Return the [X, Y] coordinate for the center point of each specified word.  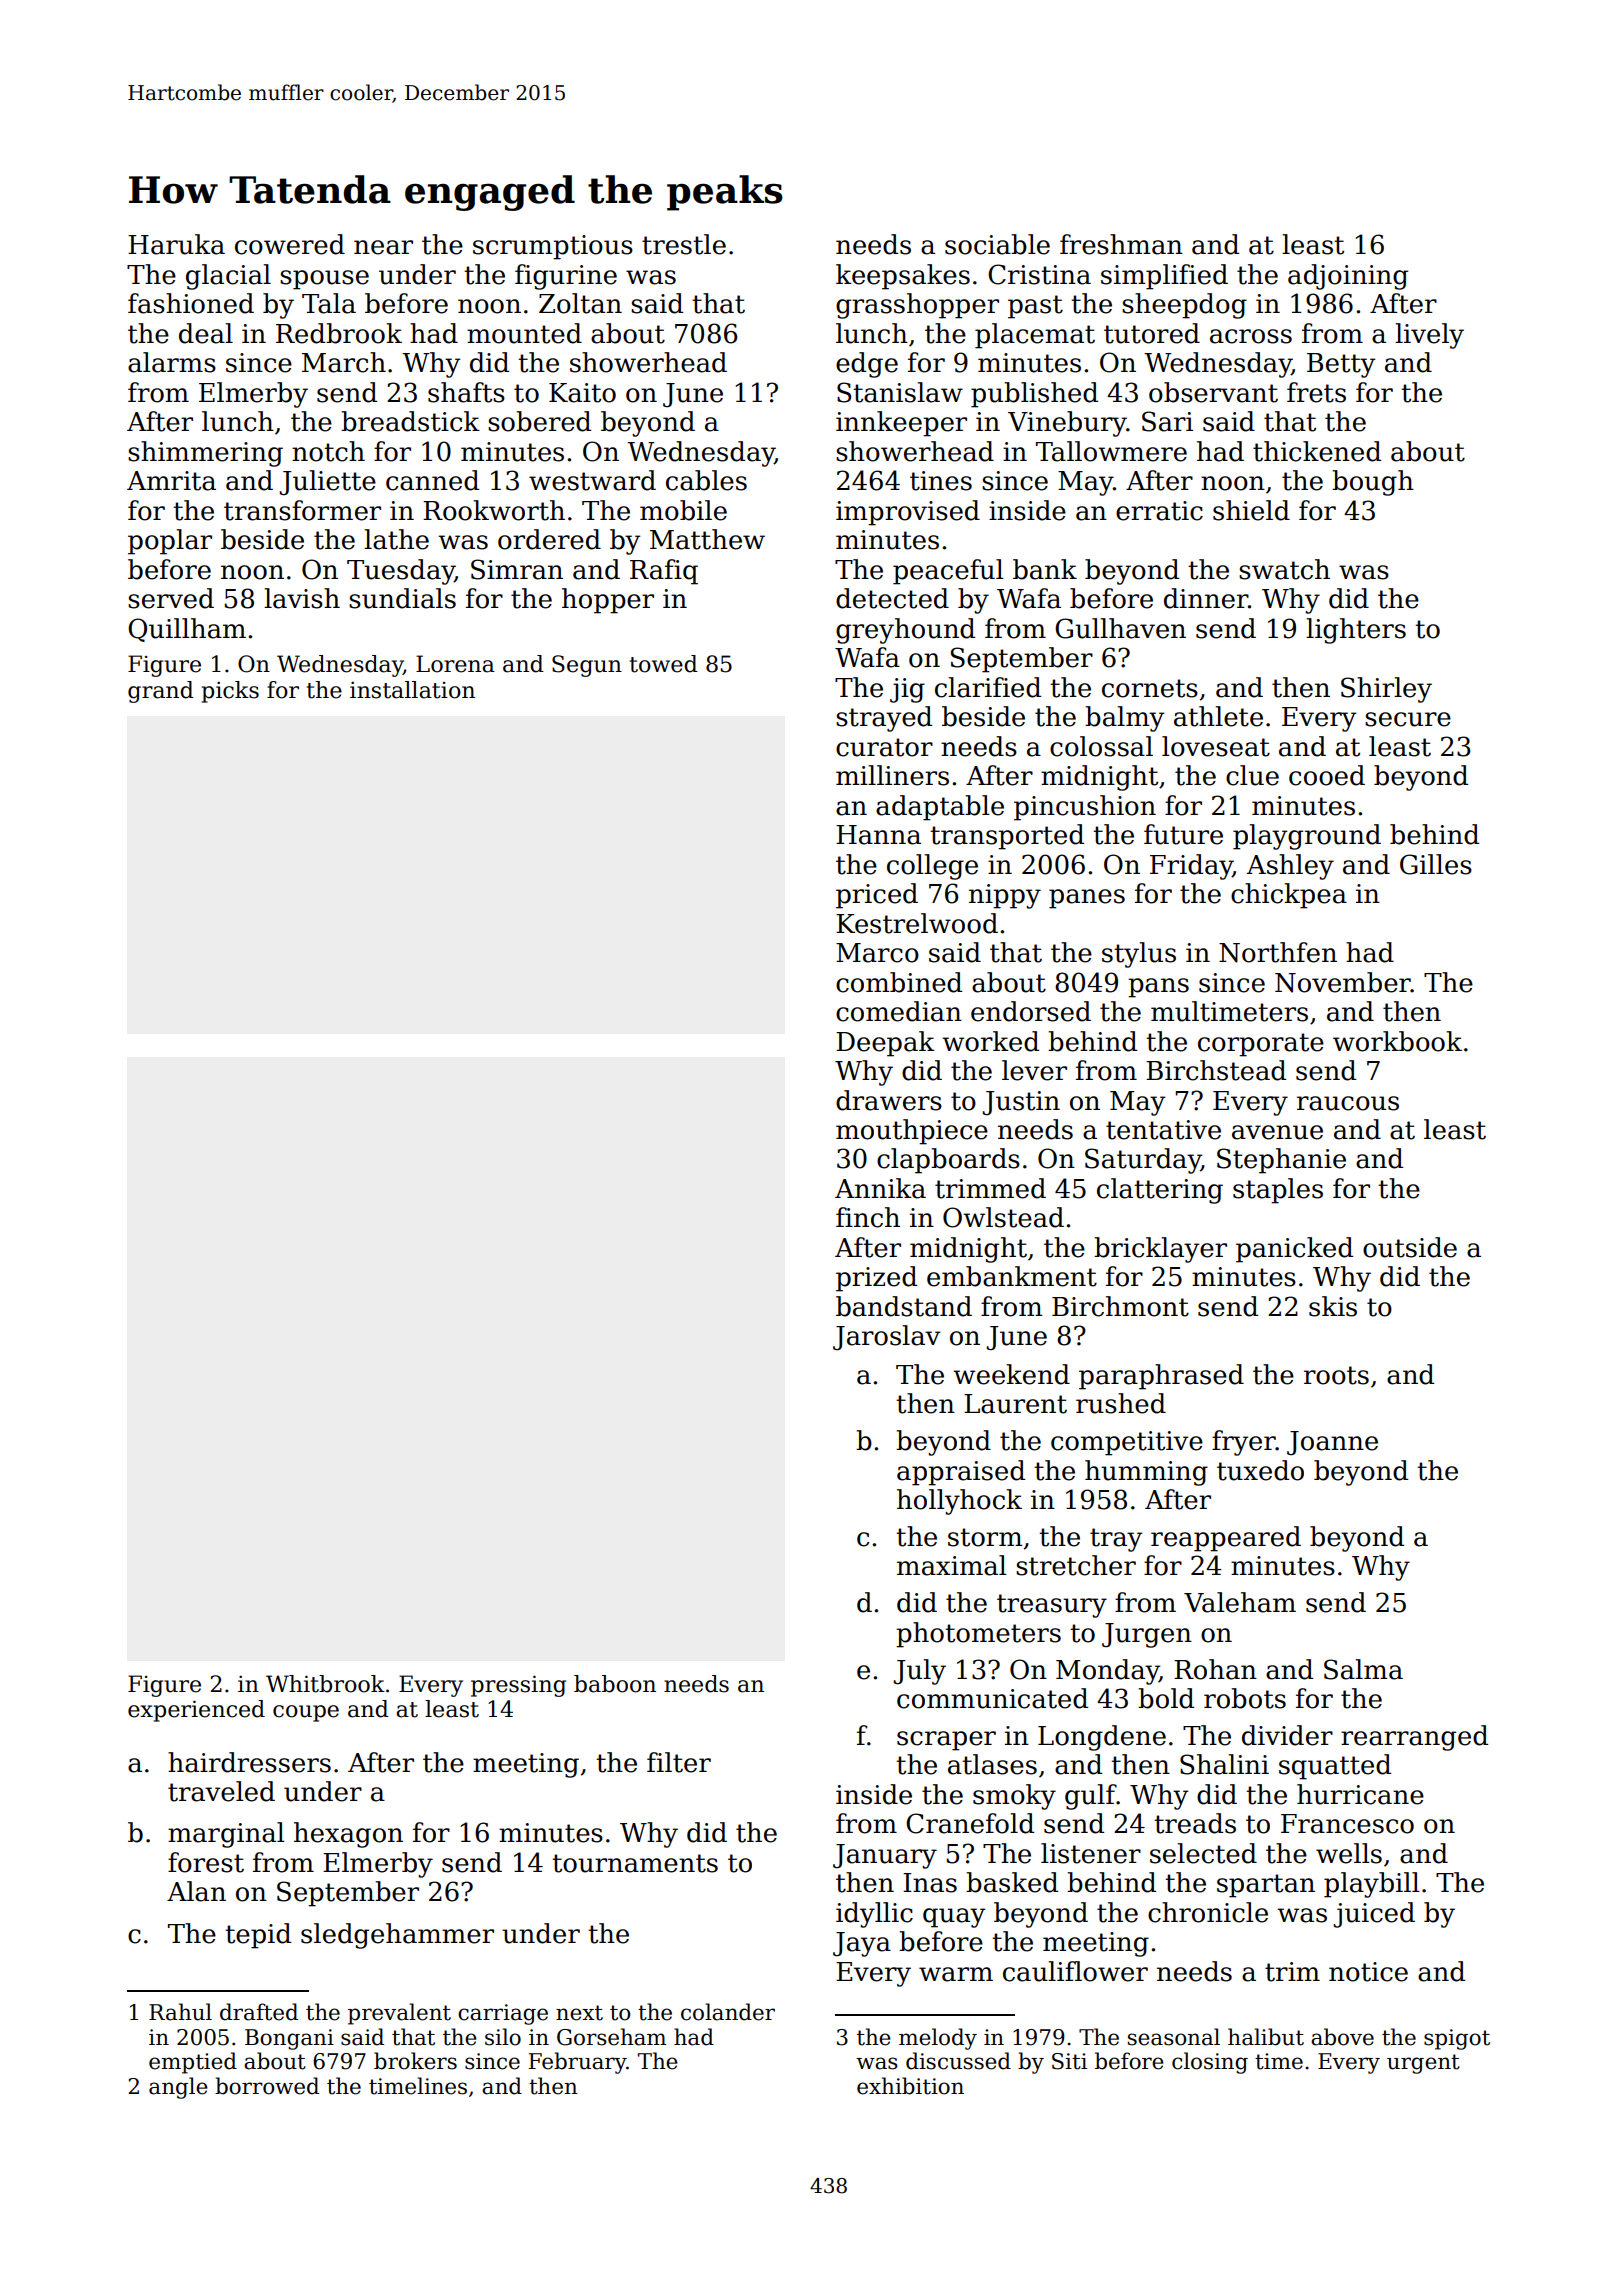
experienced [196, 1711]
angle [178, 2088]
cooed [1327, 775]
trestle [684, 244]
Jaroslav [886, 1337]
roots [1336, 1375]
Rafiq [664, 572]
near [383, 247]
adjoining [1348, 277]
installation [412, 690]
